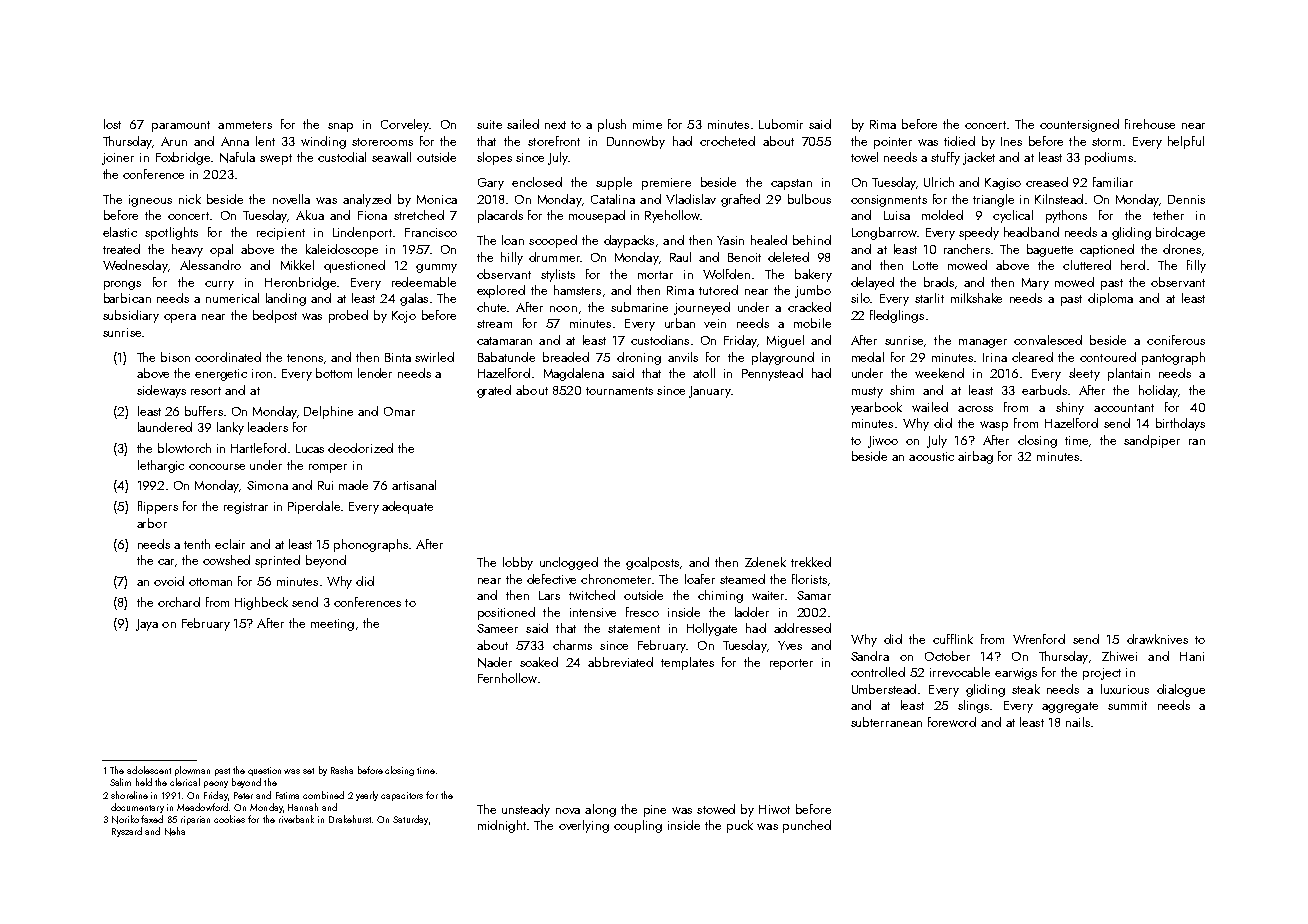 Image resolution: width=1308 pixels, height=924 pixels. Describe the element at coordinates (1186, 142) in the page. I see `helpful` at that location.
